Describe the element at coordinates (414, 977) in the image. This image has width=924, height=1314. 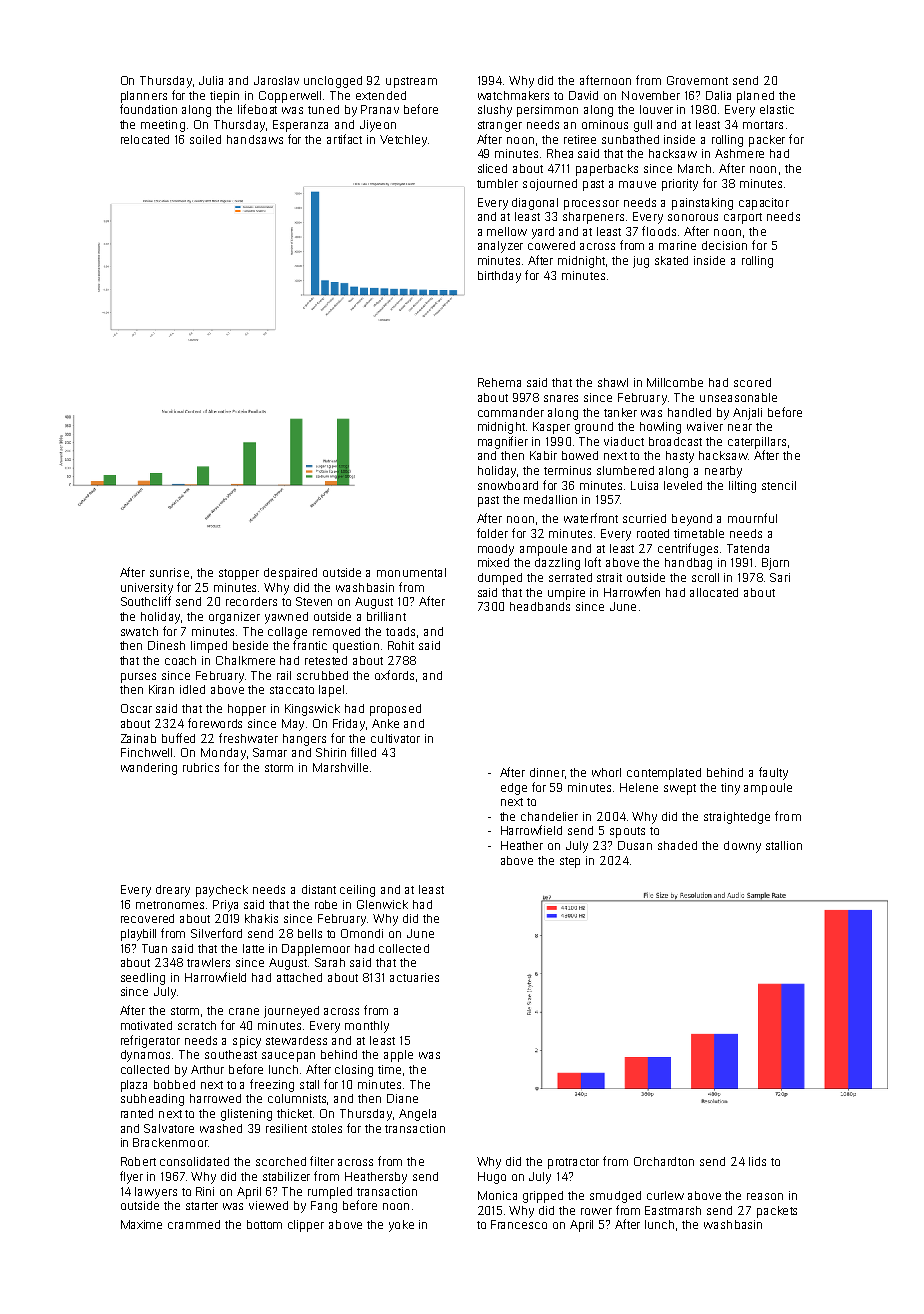
I see `actuaries` at that location.
